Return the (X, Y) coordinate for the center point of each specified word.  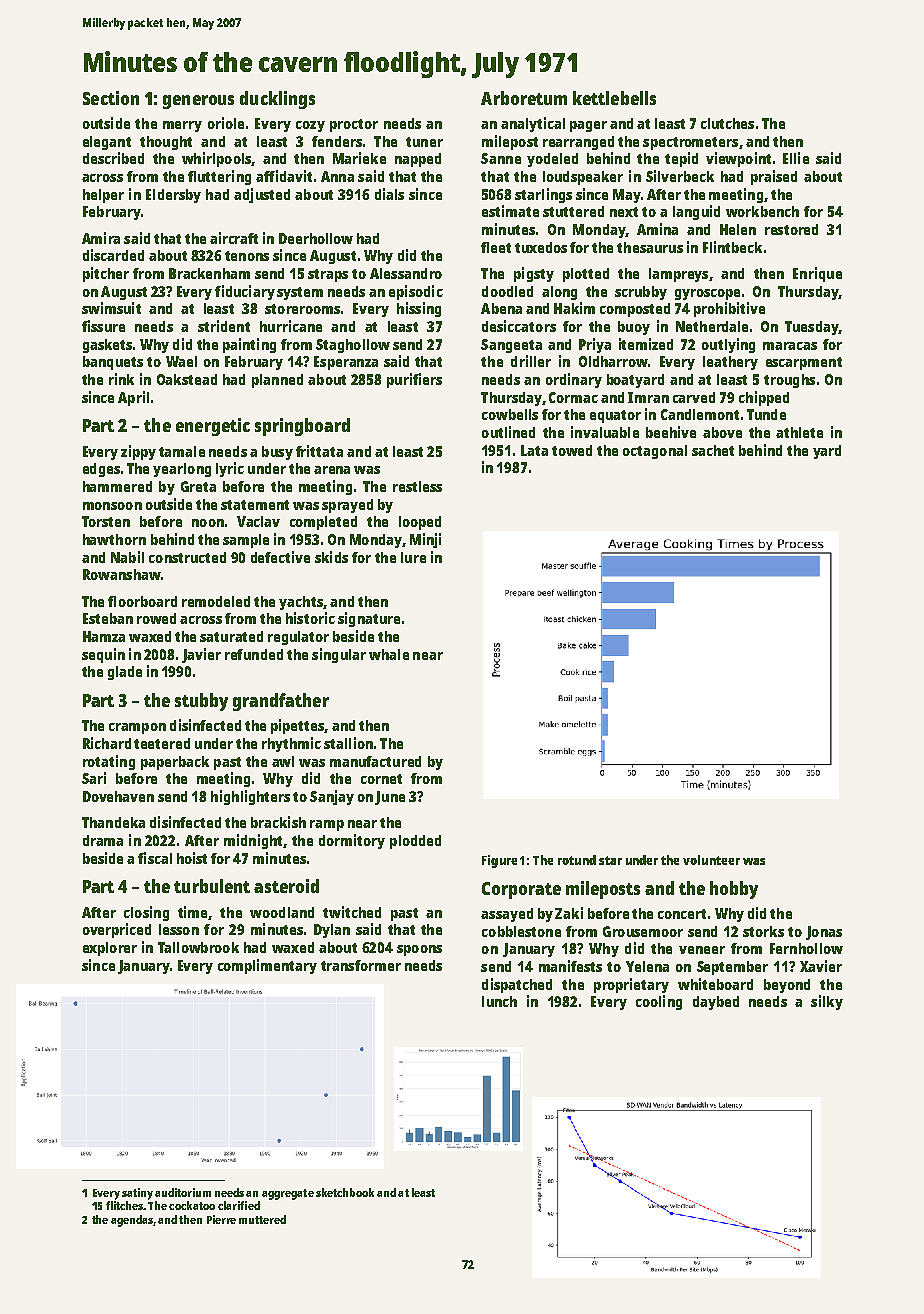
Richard (107, 743)
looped (420, 523)
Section (111, 98)
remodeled (216, 601)
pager (588, 126)
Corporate (521, 890)
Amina (657, 229)
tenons (247, 256)
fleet (496, 247)
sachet (713, 450)
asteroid (286, 886)
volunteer (711, 860)
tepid (681, 159)
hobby (734, 890)
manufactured (375, 761)
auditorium (183, 1192)
